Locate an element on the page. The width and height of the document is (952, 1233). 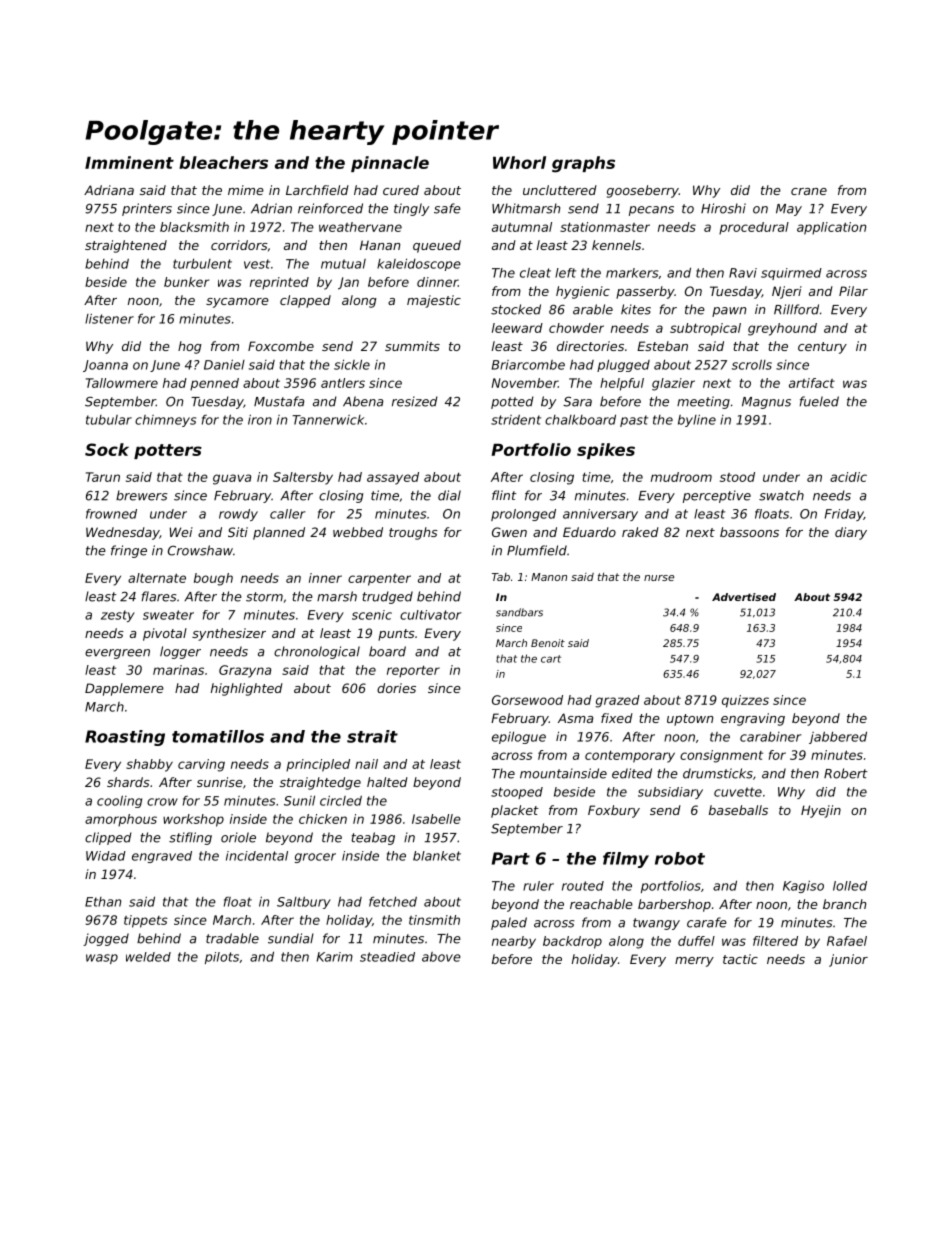
straightened is located at coordinates (126, 246).
